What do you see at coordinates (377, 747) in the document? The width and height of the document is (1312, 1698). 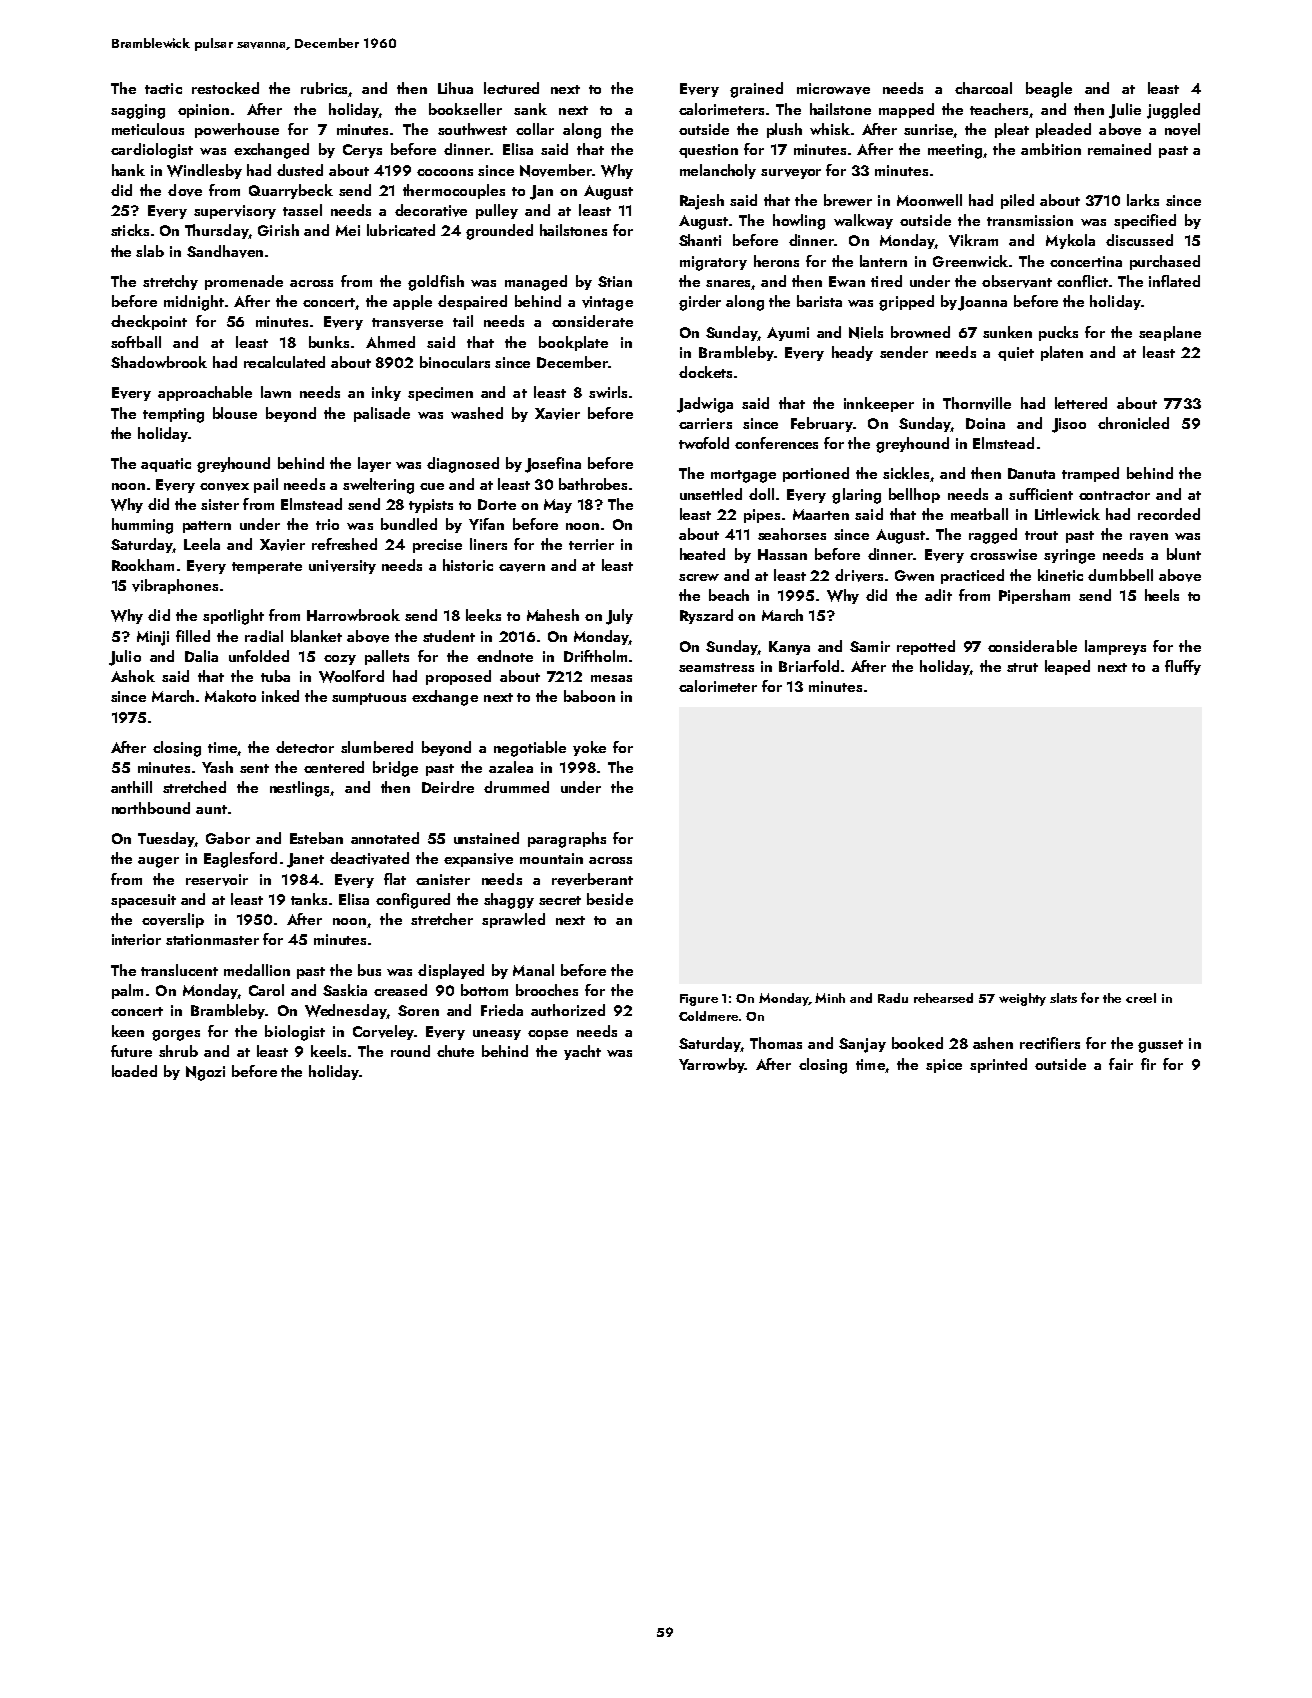 I see `slumbered` at bounding box center [377, 747].
